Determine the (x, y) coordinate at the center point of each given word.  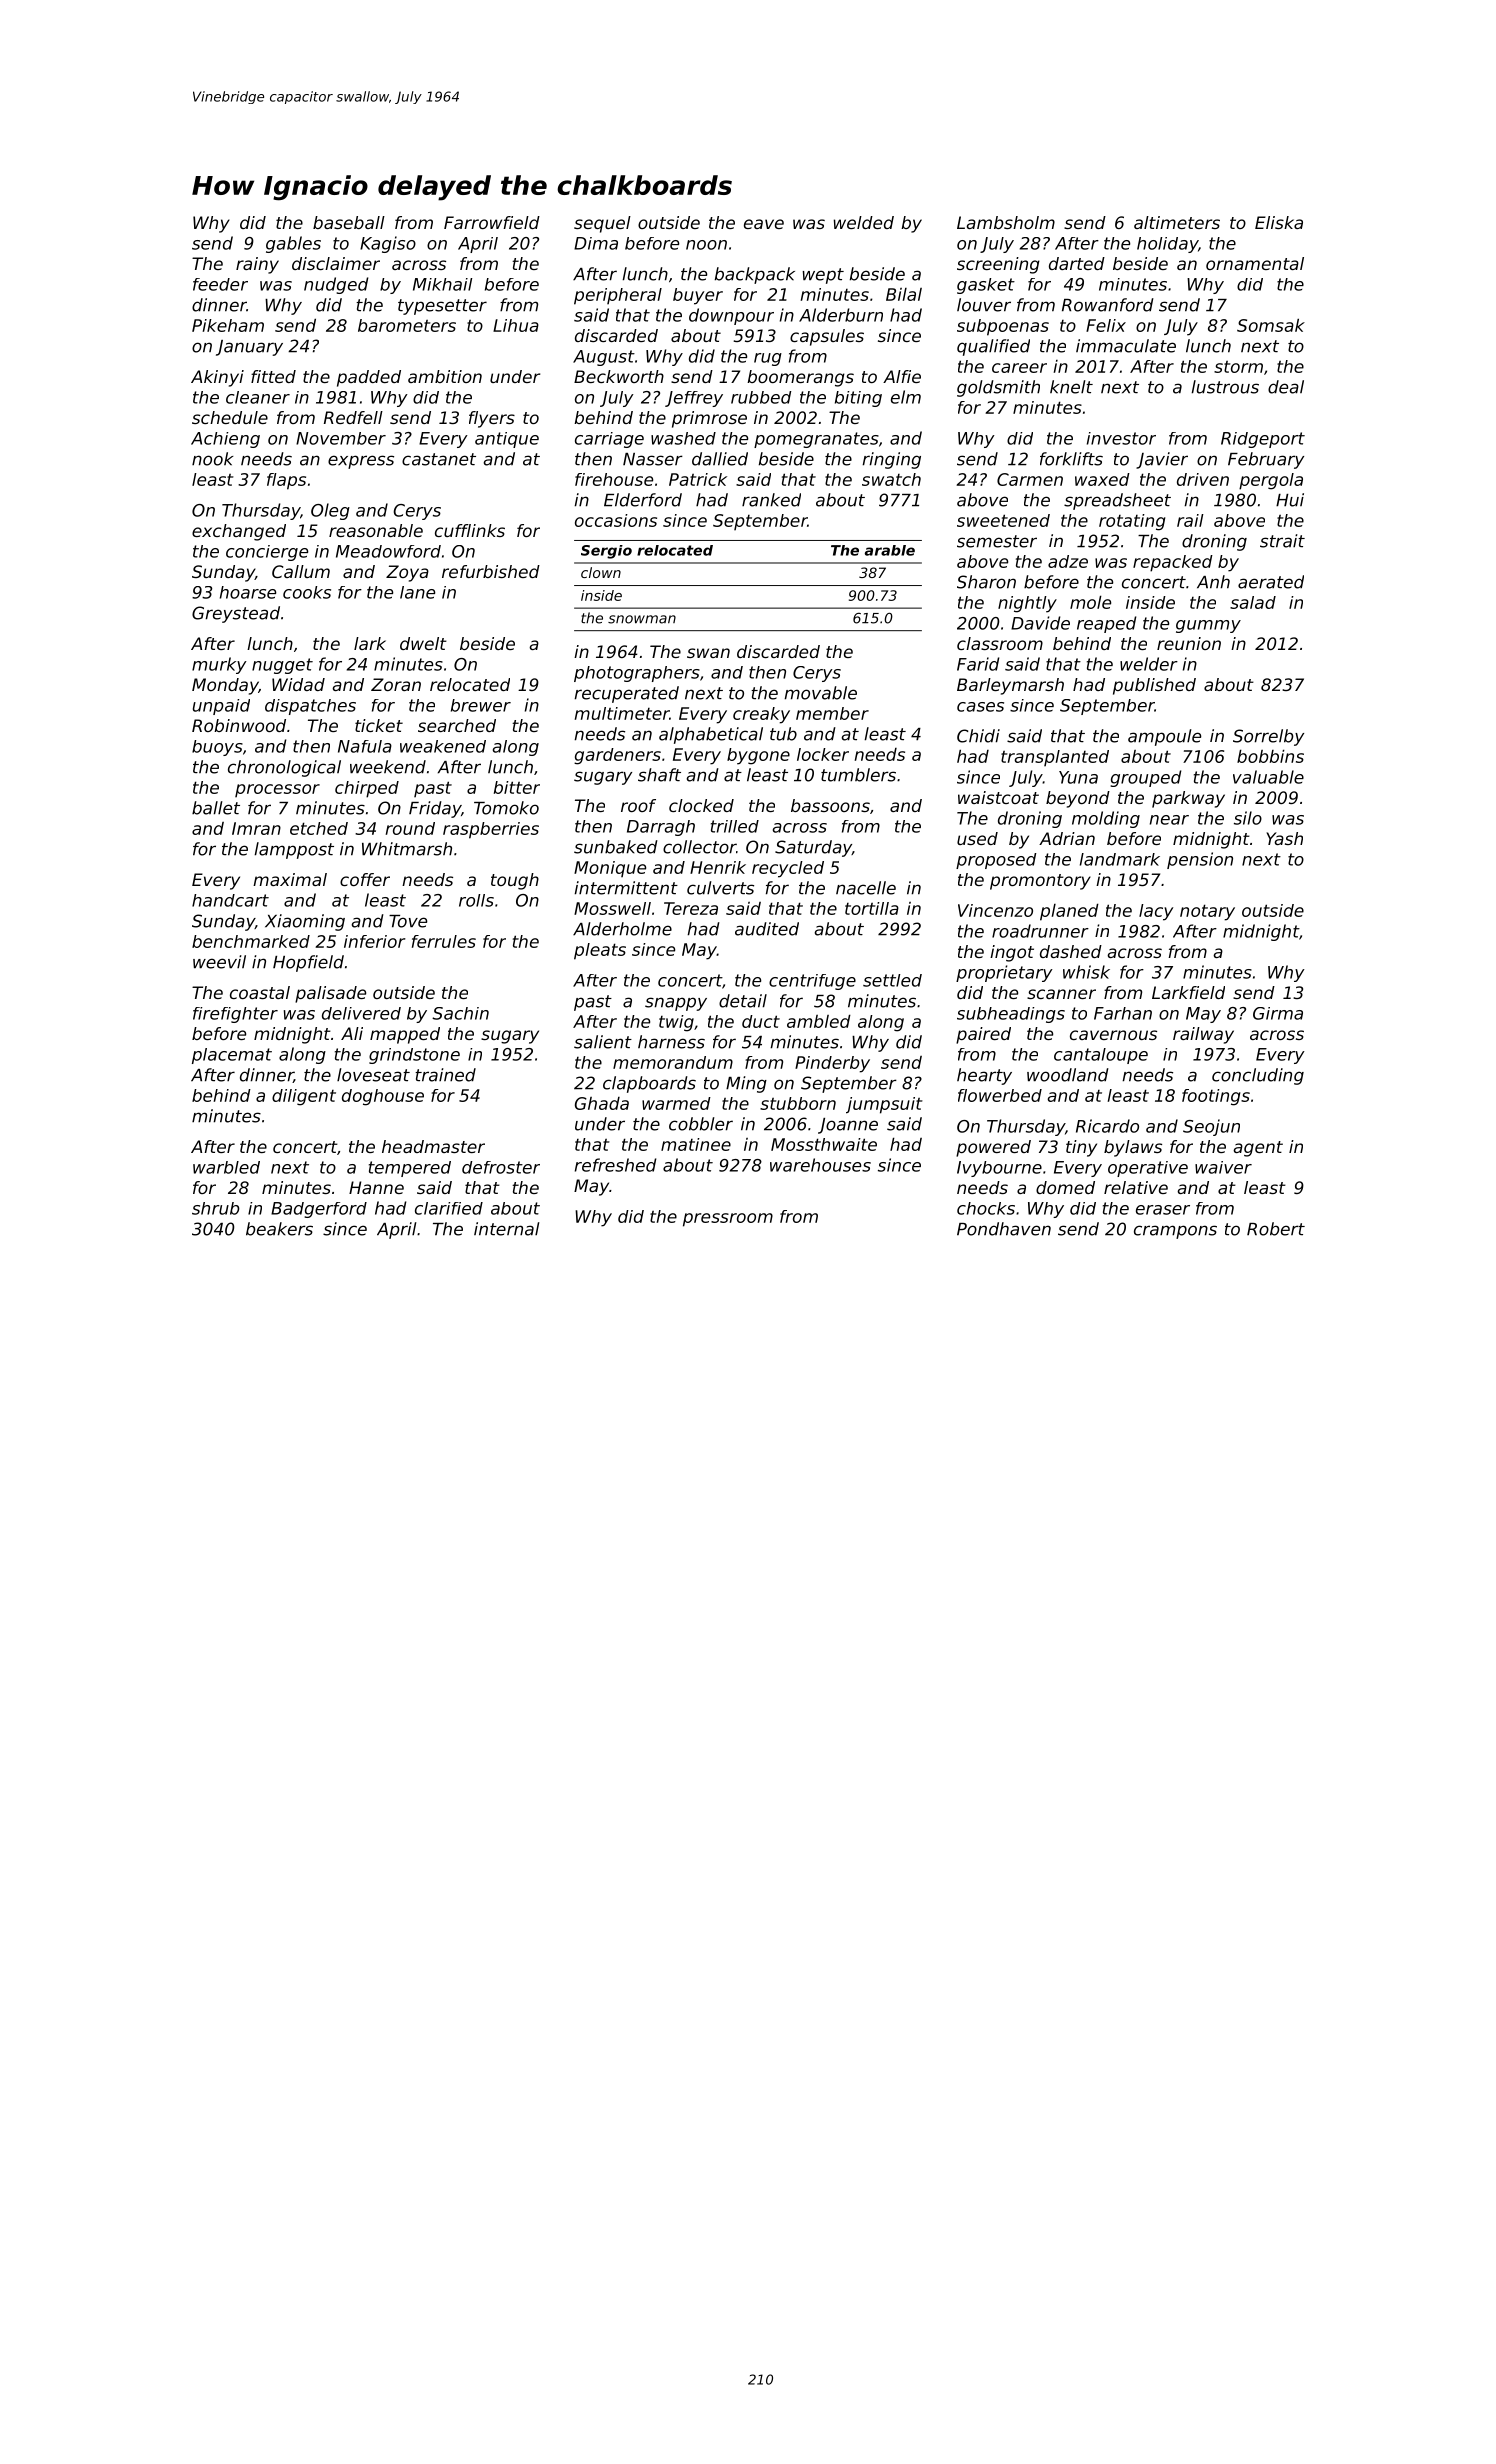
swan (708, 653)
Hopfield (308, 963)
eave (764, 224)
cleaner (258, 397)
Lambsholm (1006, 222)
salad (1253, 602)
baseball (349, 222)
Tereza (691, 908)
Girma (1278, 1013)
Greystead (236, 614)
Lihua (516, 325)
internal (507, 1229)
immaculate (1126, 346)
